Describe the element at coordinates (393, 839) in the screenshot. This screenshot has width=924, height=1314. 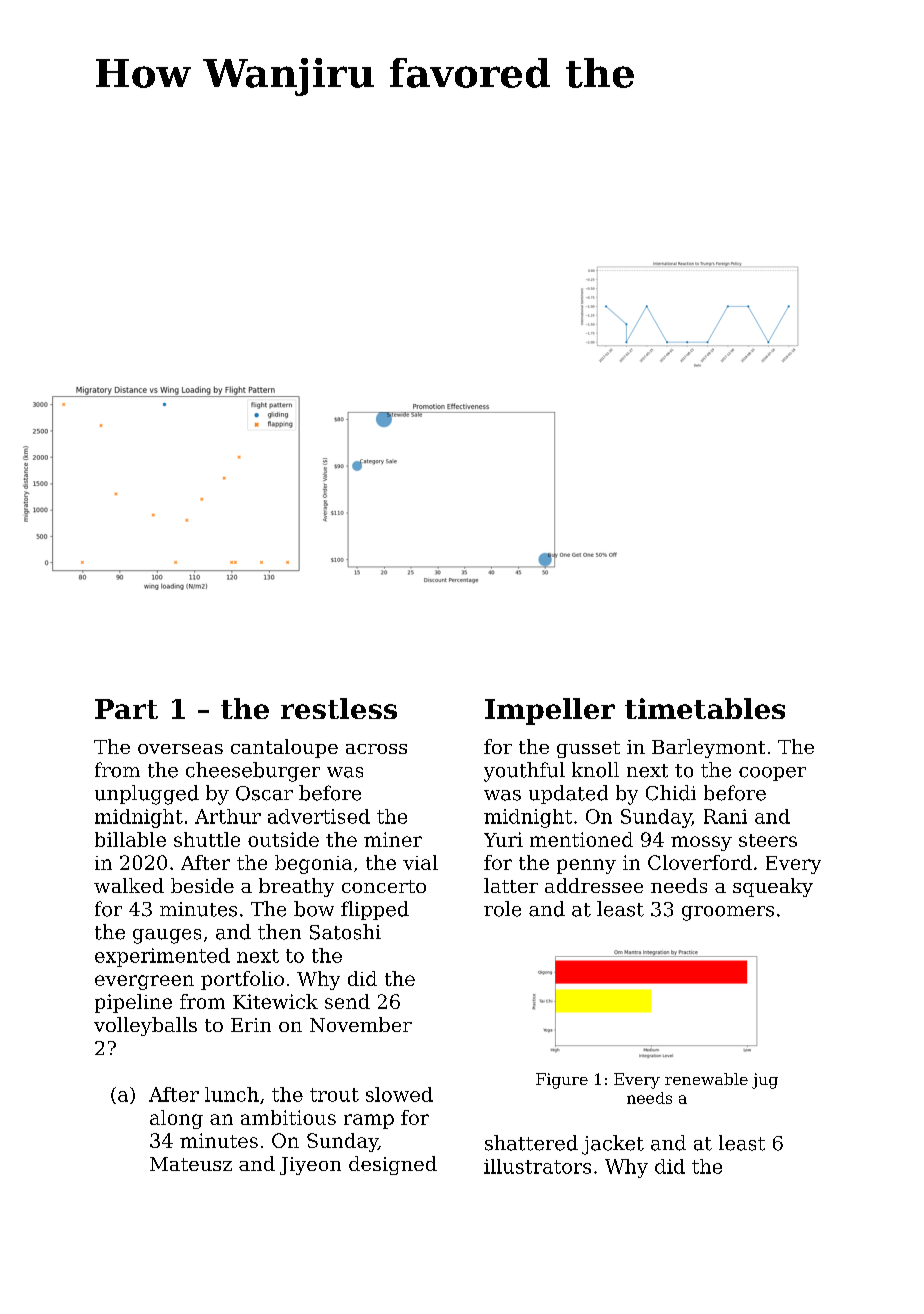
I see `miner` at that location.
